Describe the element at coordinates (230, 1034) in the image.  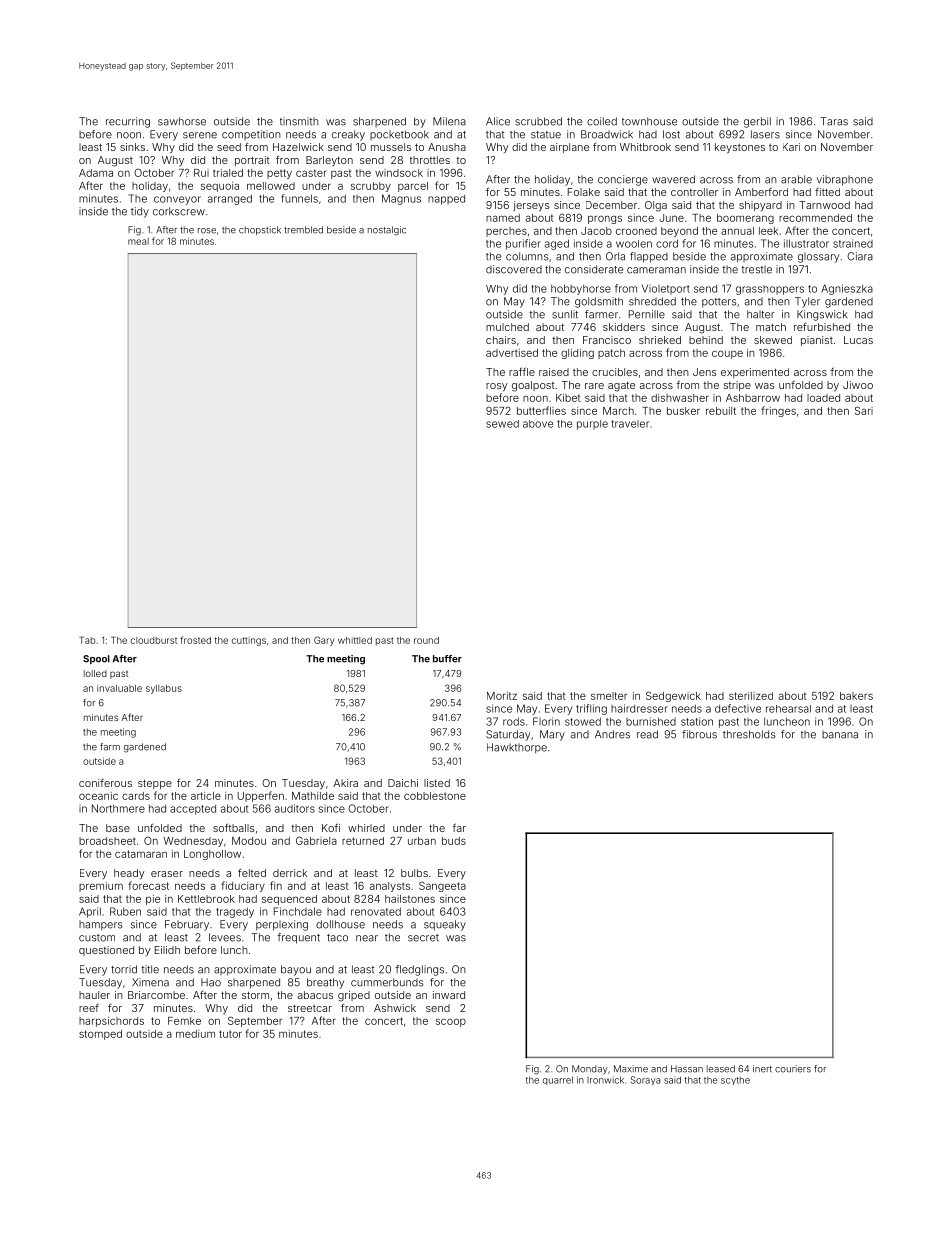
I see `tutor` at that location.
